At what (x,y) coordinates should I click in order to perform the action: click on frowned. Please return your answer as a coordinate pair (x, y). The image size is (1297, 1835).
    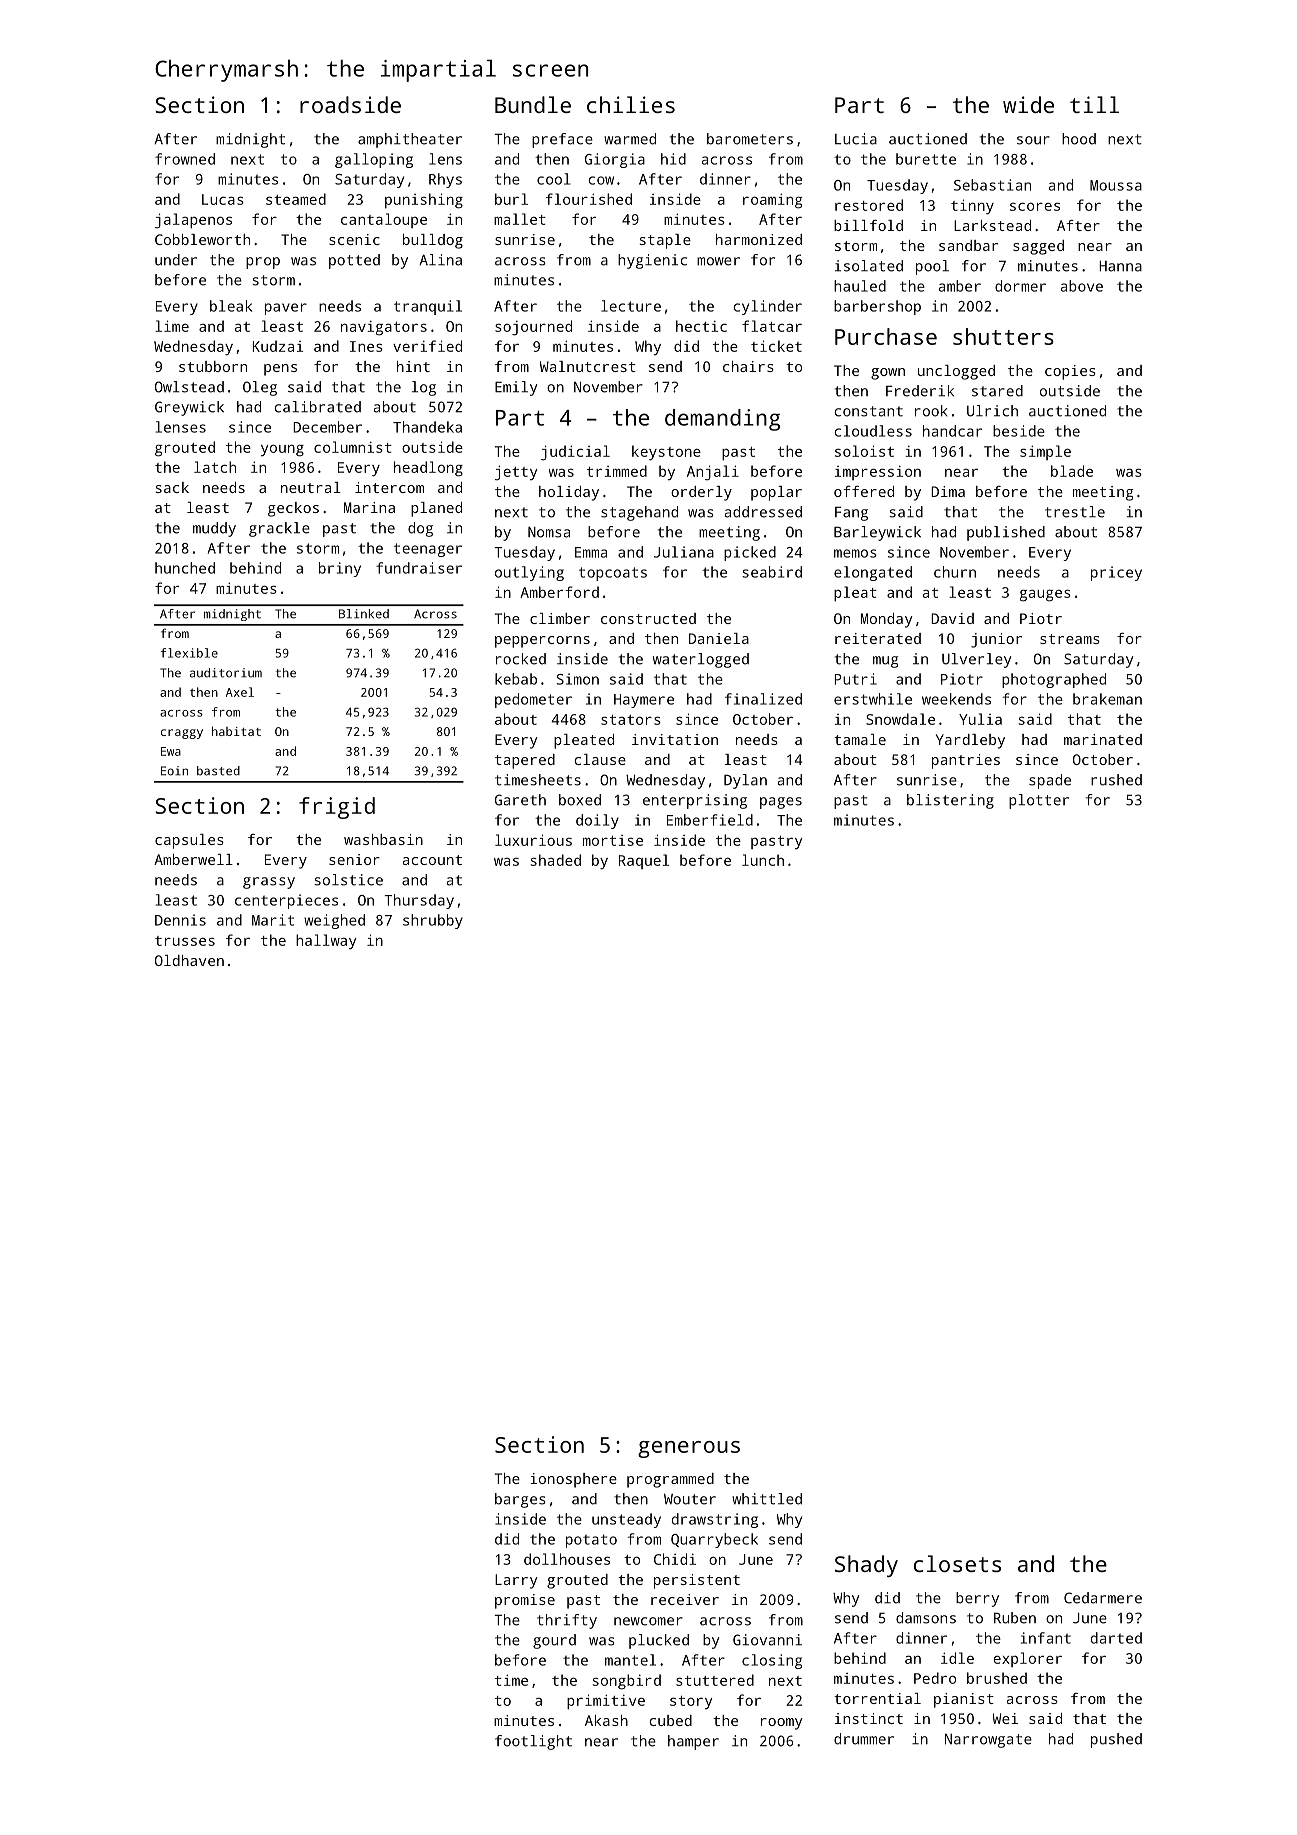
    Looking at the image, I should click on (185, 159).
